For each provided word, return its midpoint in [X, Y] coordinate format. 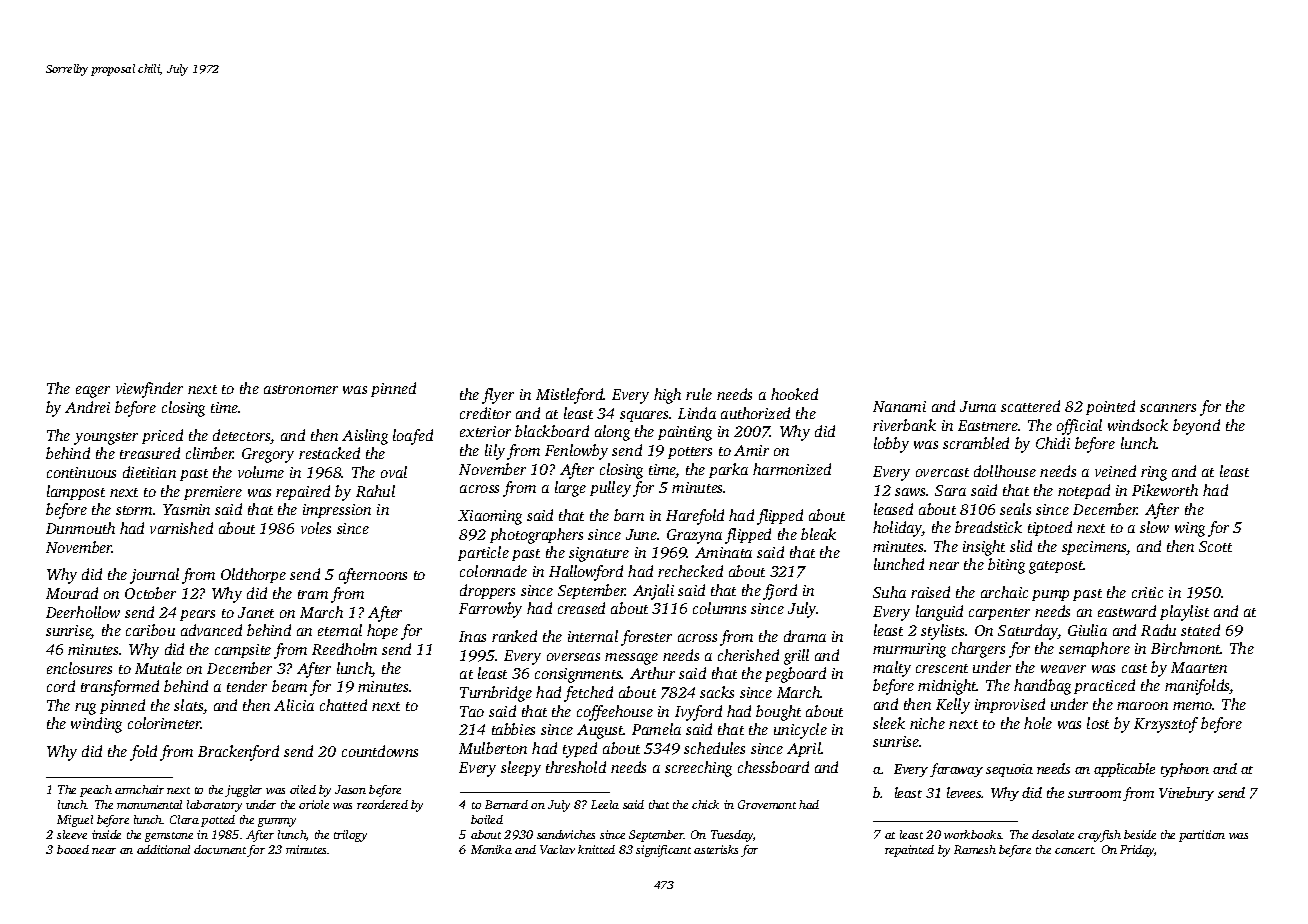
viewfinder [149, 390]
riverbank [904, 425]
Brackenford [238, 753]
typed [580, 750]
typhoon [1185, 770]
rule [699, 394]
